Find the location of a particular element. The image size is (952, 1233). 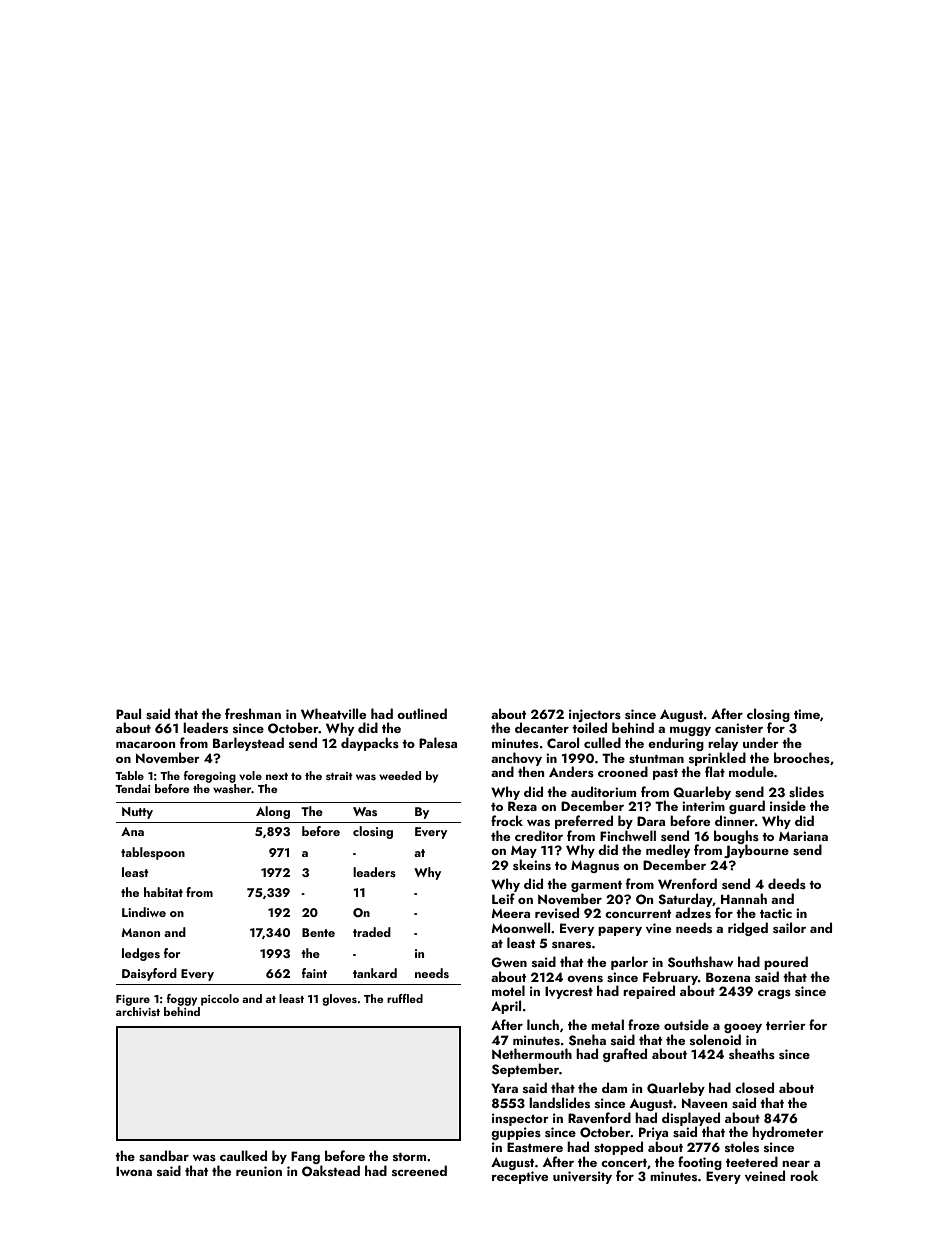

sandbar is located at coordinates (164, 1155).
